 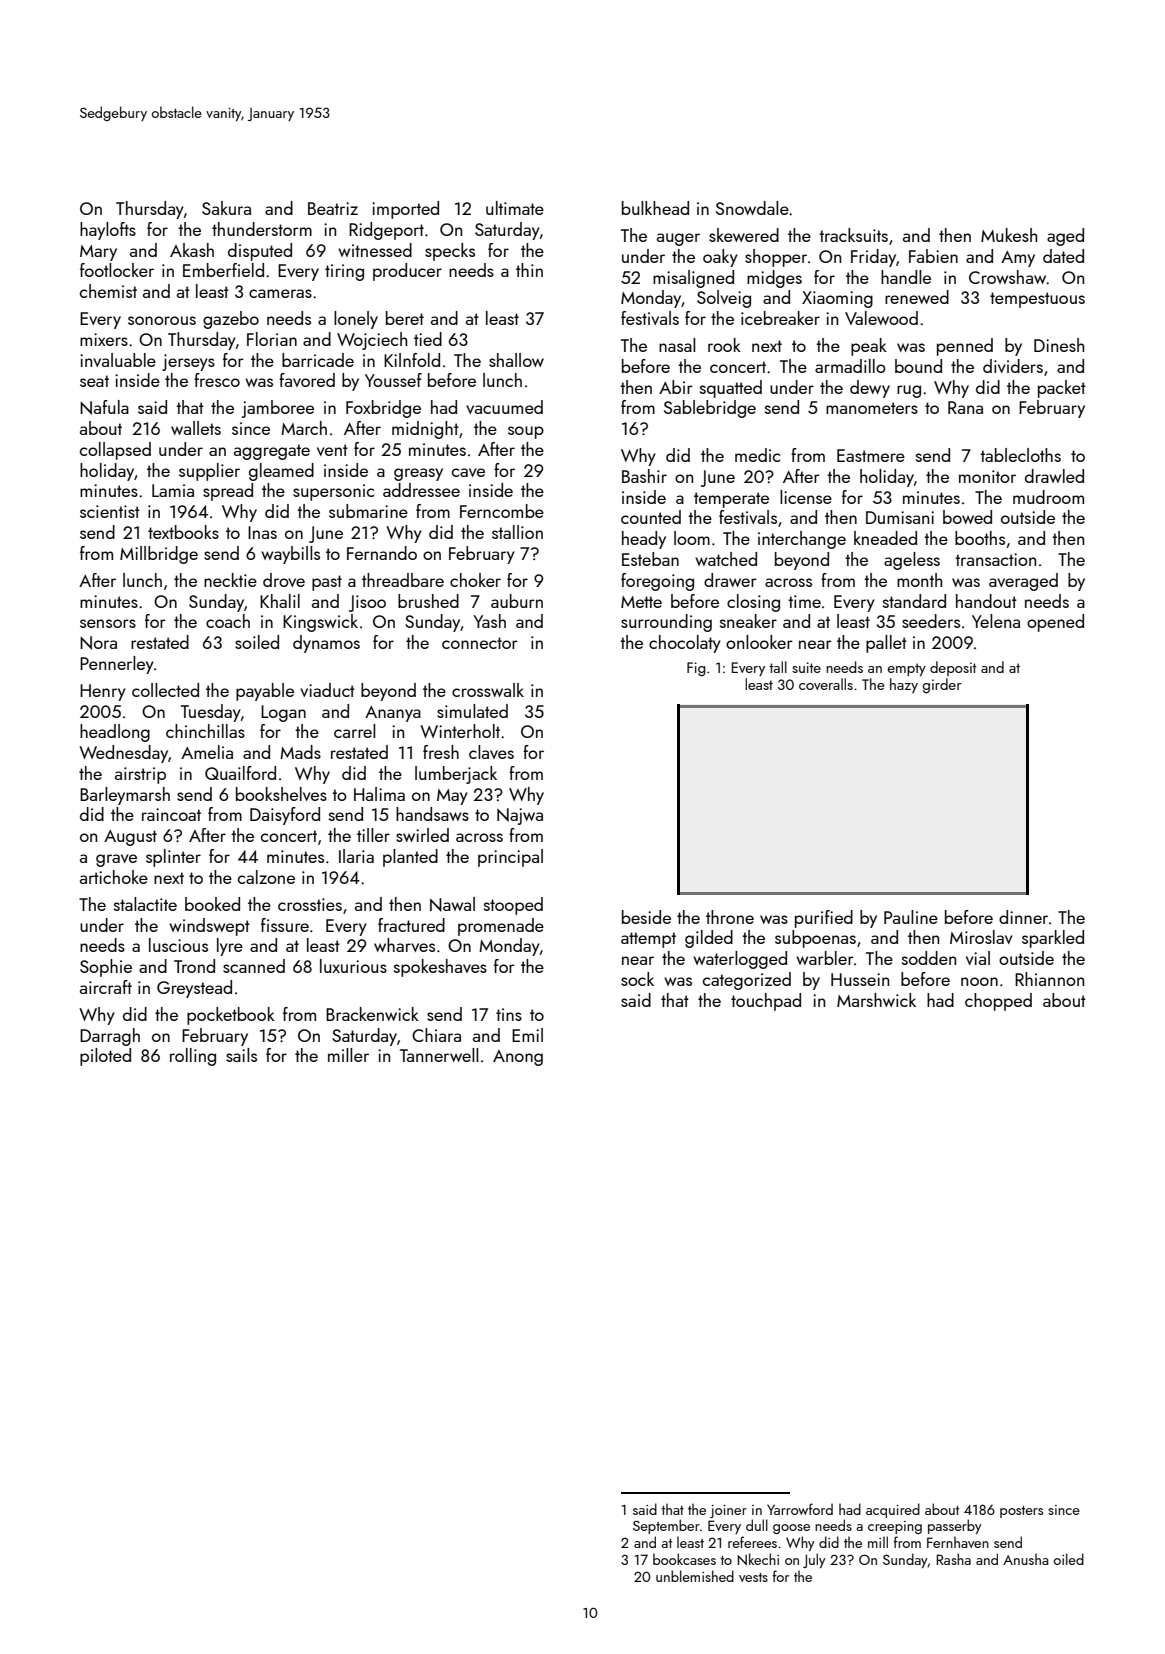 What do you see at coordinates (104, 339) in the screenshot?
I see `mixers` at bounding box center [104, 339].
